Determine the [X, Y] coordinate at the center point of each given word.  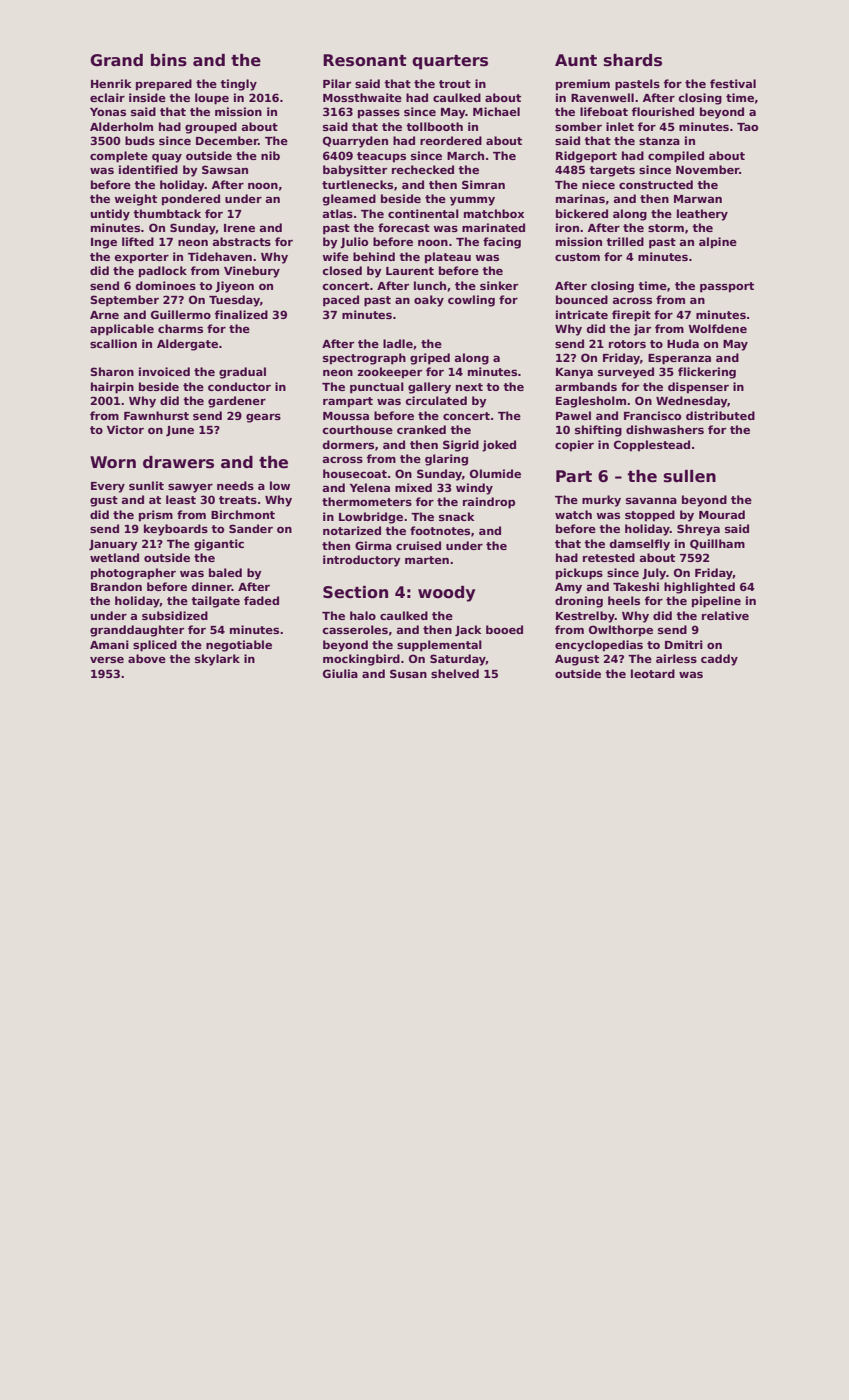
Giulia [340, 673]
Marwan [698, 199]
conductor [239, 386]
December [227, 140]
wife [336, 256]
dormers [348, 444]
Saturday [458, 660]
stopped [650, 516]
